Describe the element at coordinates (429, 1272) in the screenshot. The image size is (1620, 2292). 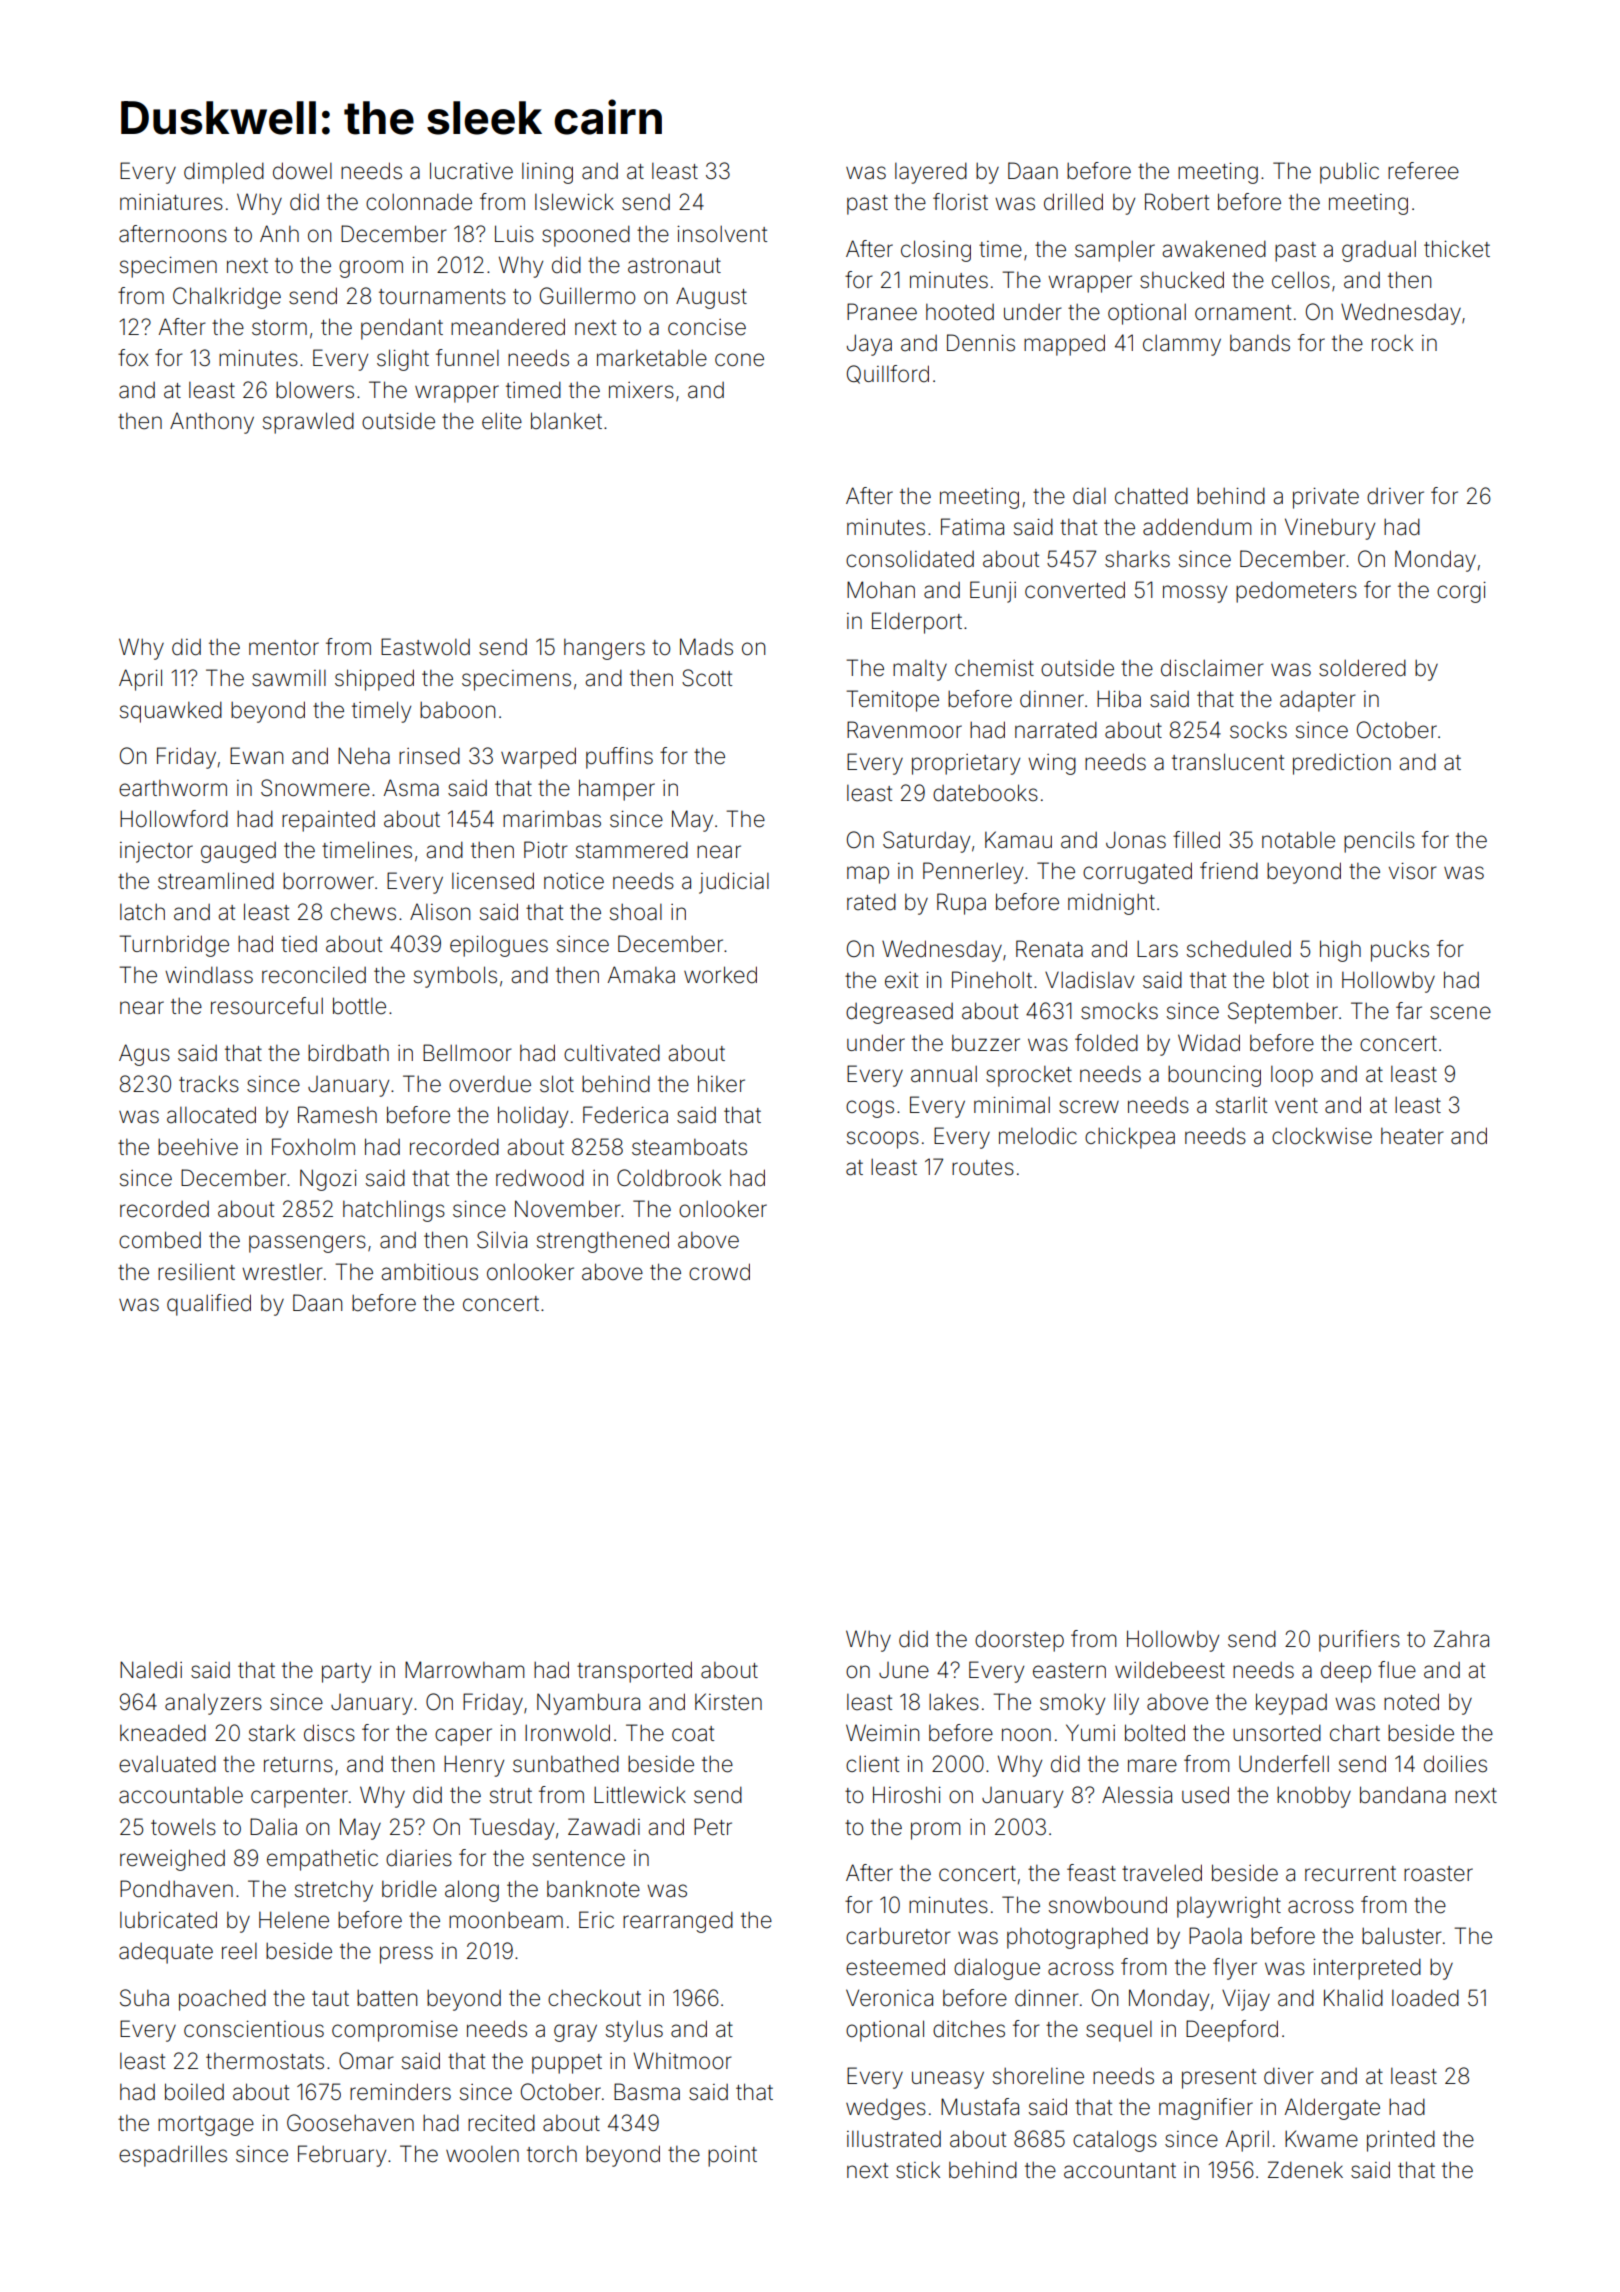
I see `ambitious` at that location.
